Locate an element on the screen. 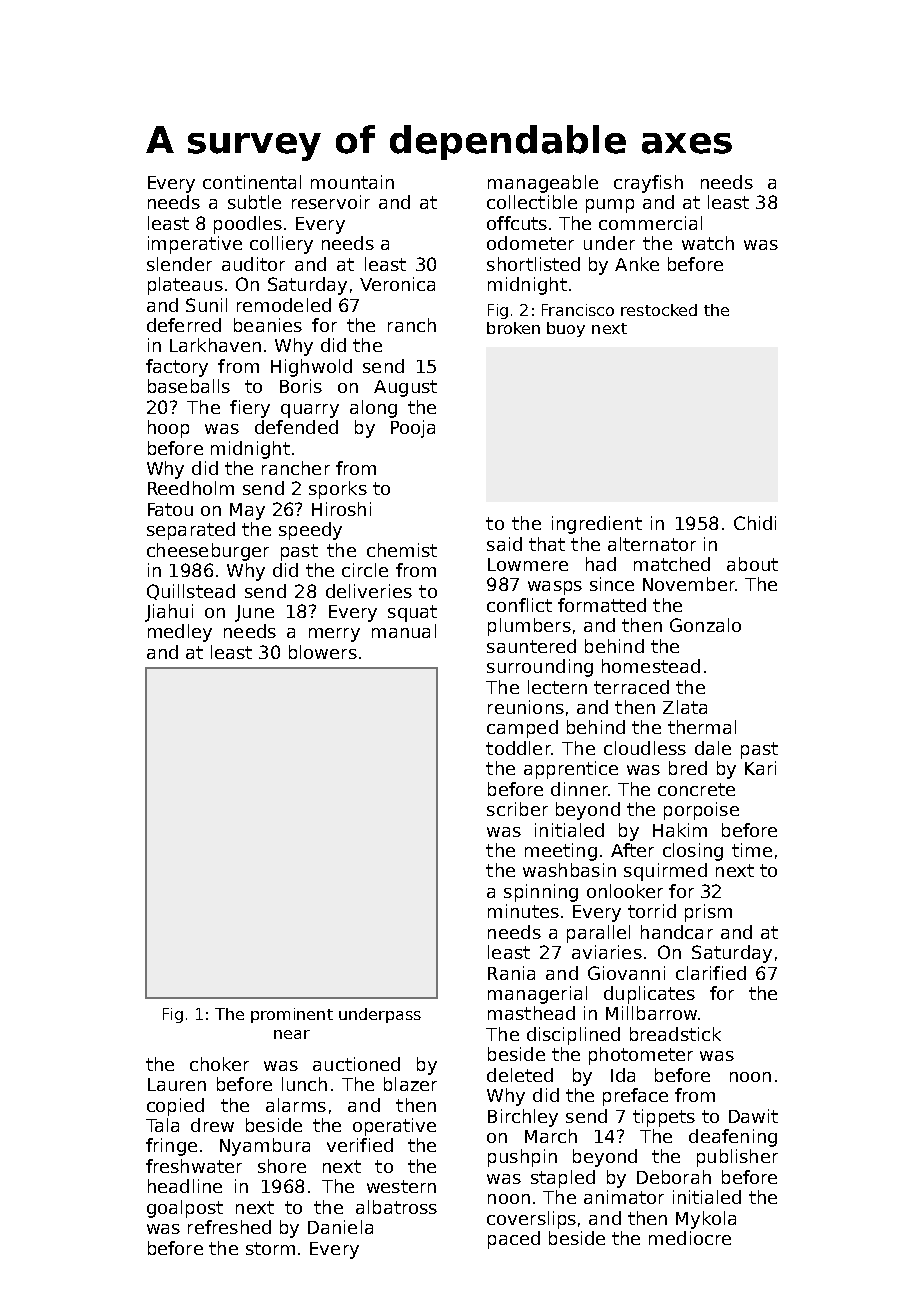 The height and width of the screenshot is (1314, 924). reunions is located at coordinates (526, 707).
